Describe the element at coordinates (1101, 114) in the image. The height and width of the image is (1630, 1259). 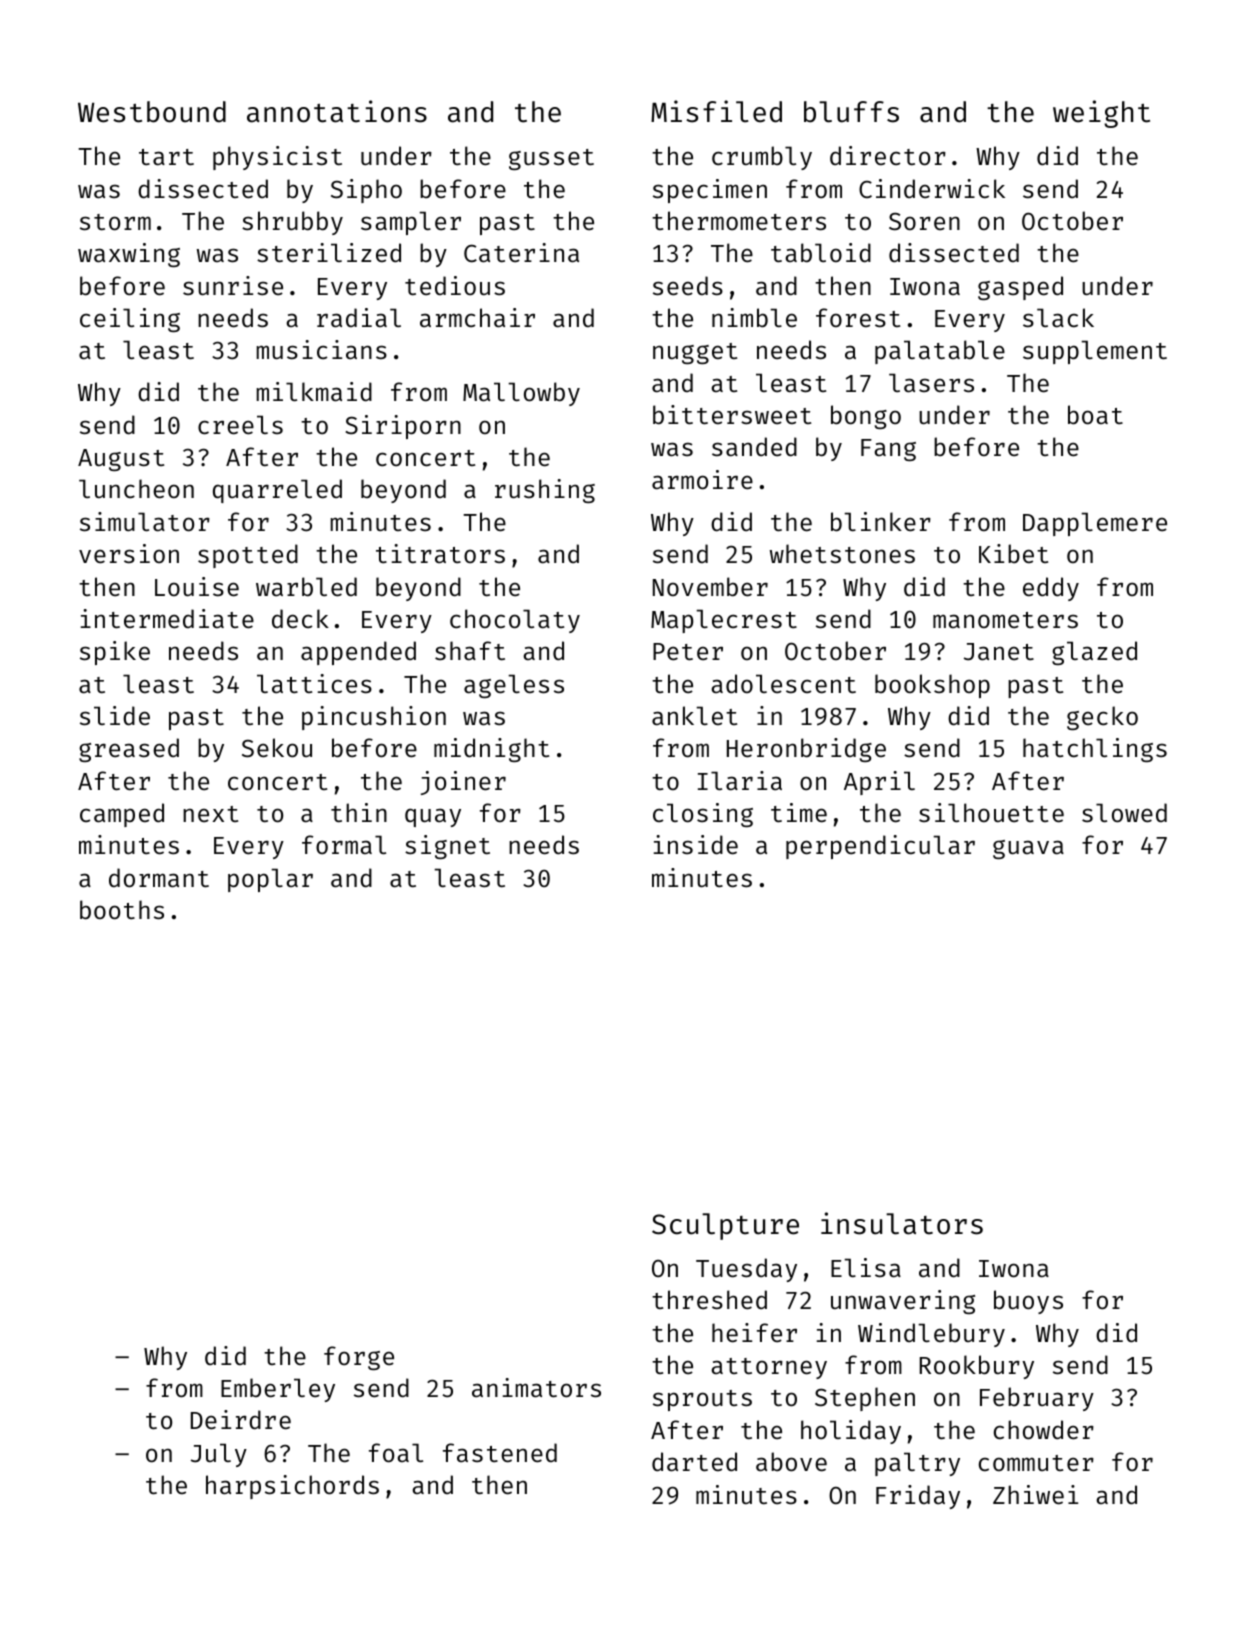
I see `weight` at that location.
